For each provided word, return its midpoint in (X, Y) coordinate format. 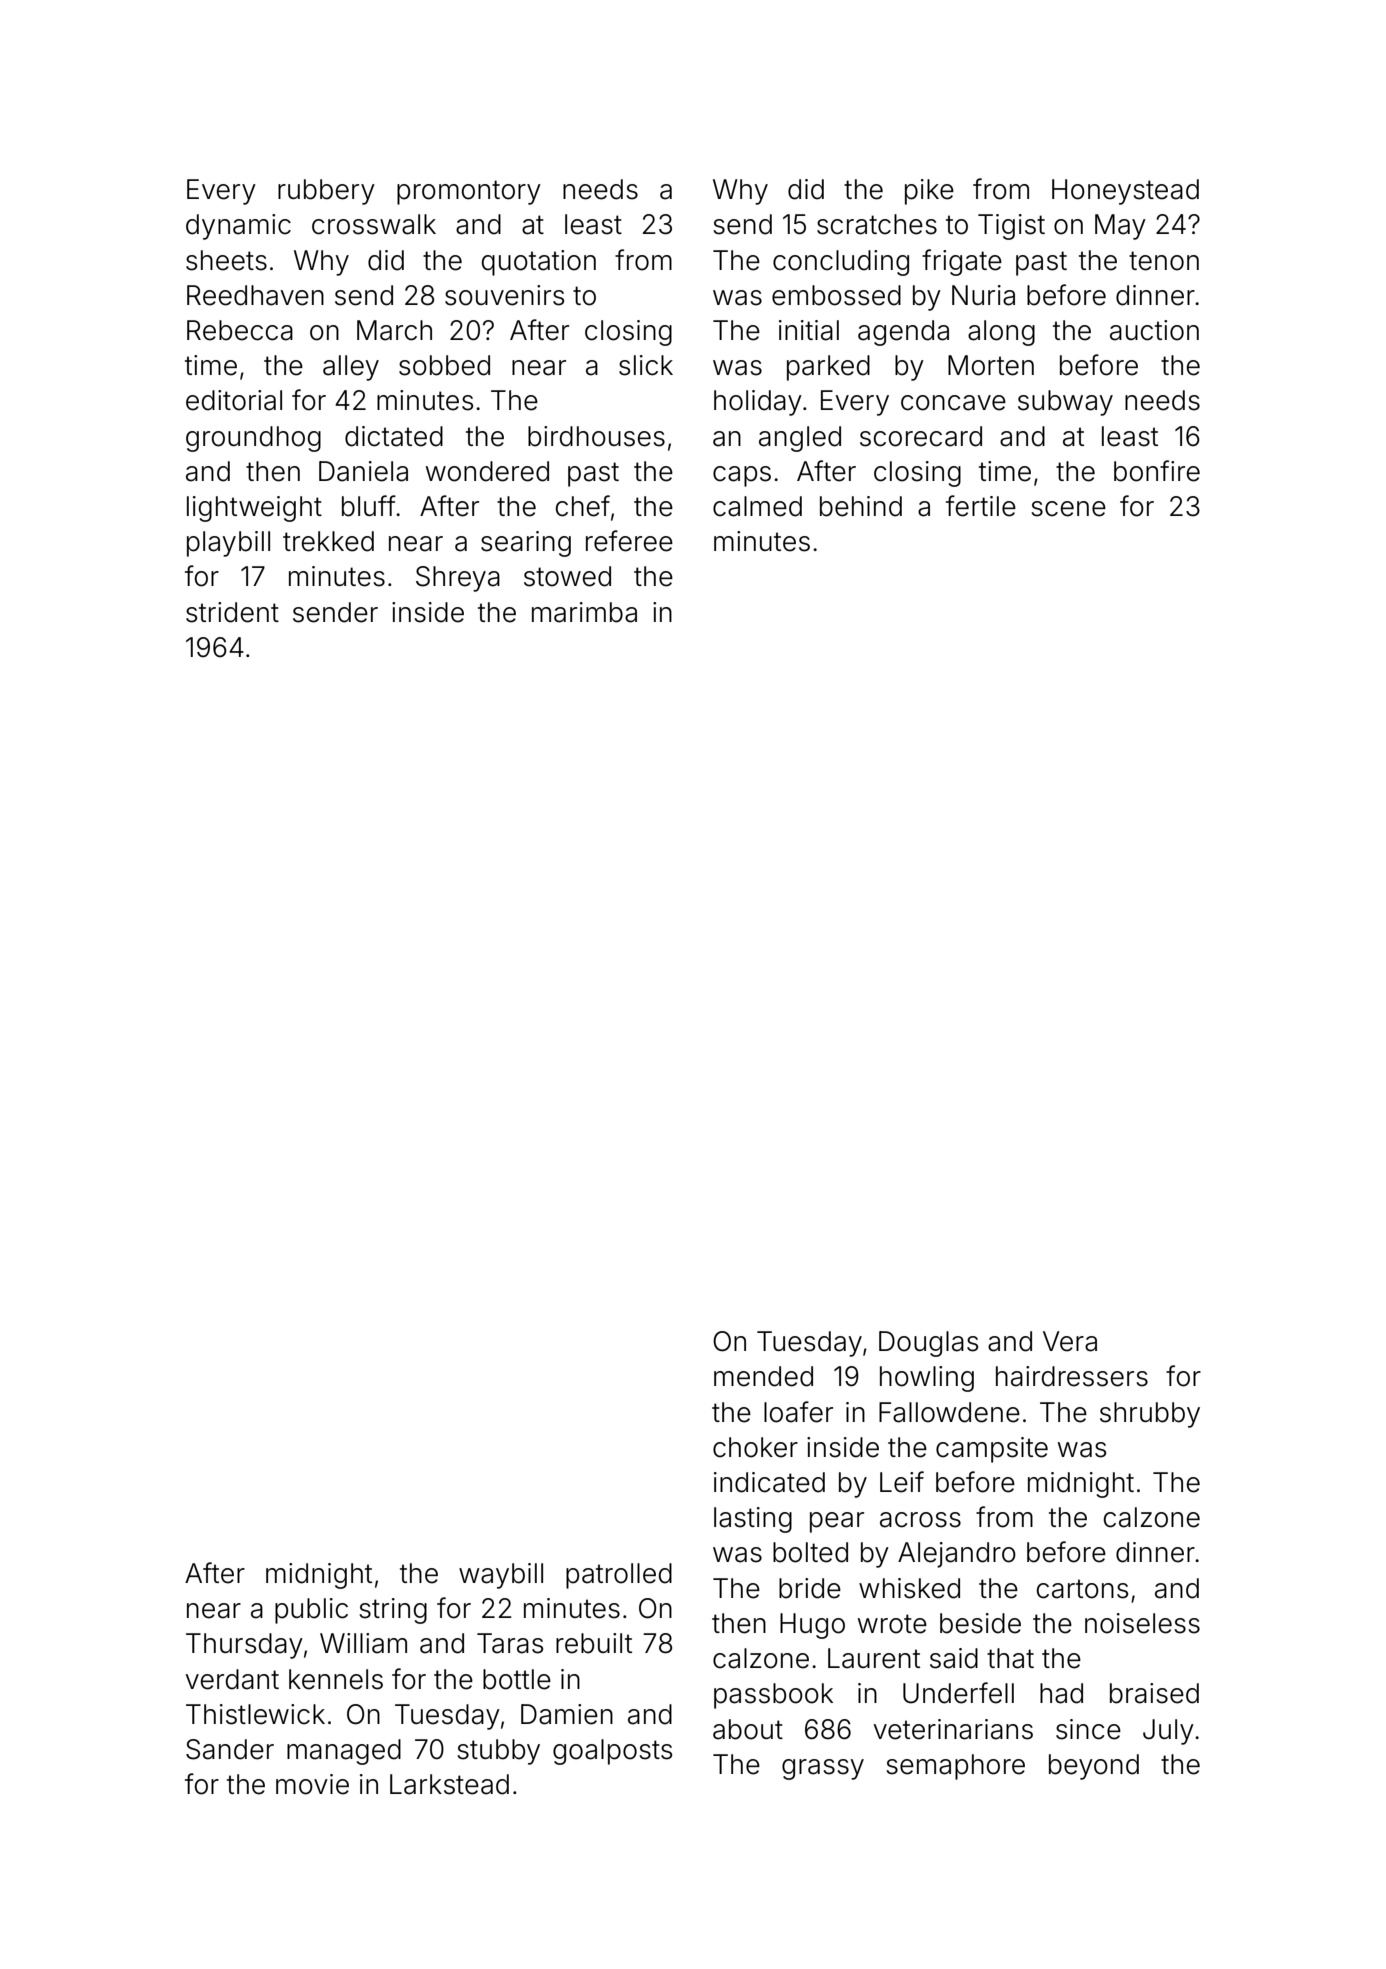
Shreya (458, 579)
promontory (469, 192)
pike (929, 192)
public (311, 1611)
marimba (584, 612)
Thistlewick (255, 1714)
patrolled (619, 1576)
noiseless (1142, 1623)
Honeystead (1125, 192)
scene (1068, 509)
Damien (567, 1714)
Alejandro (957, 1555)
